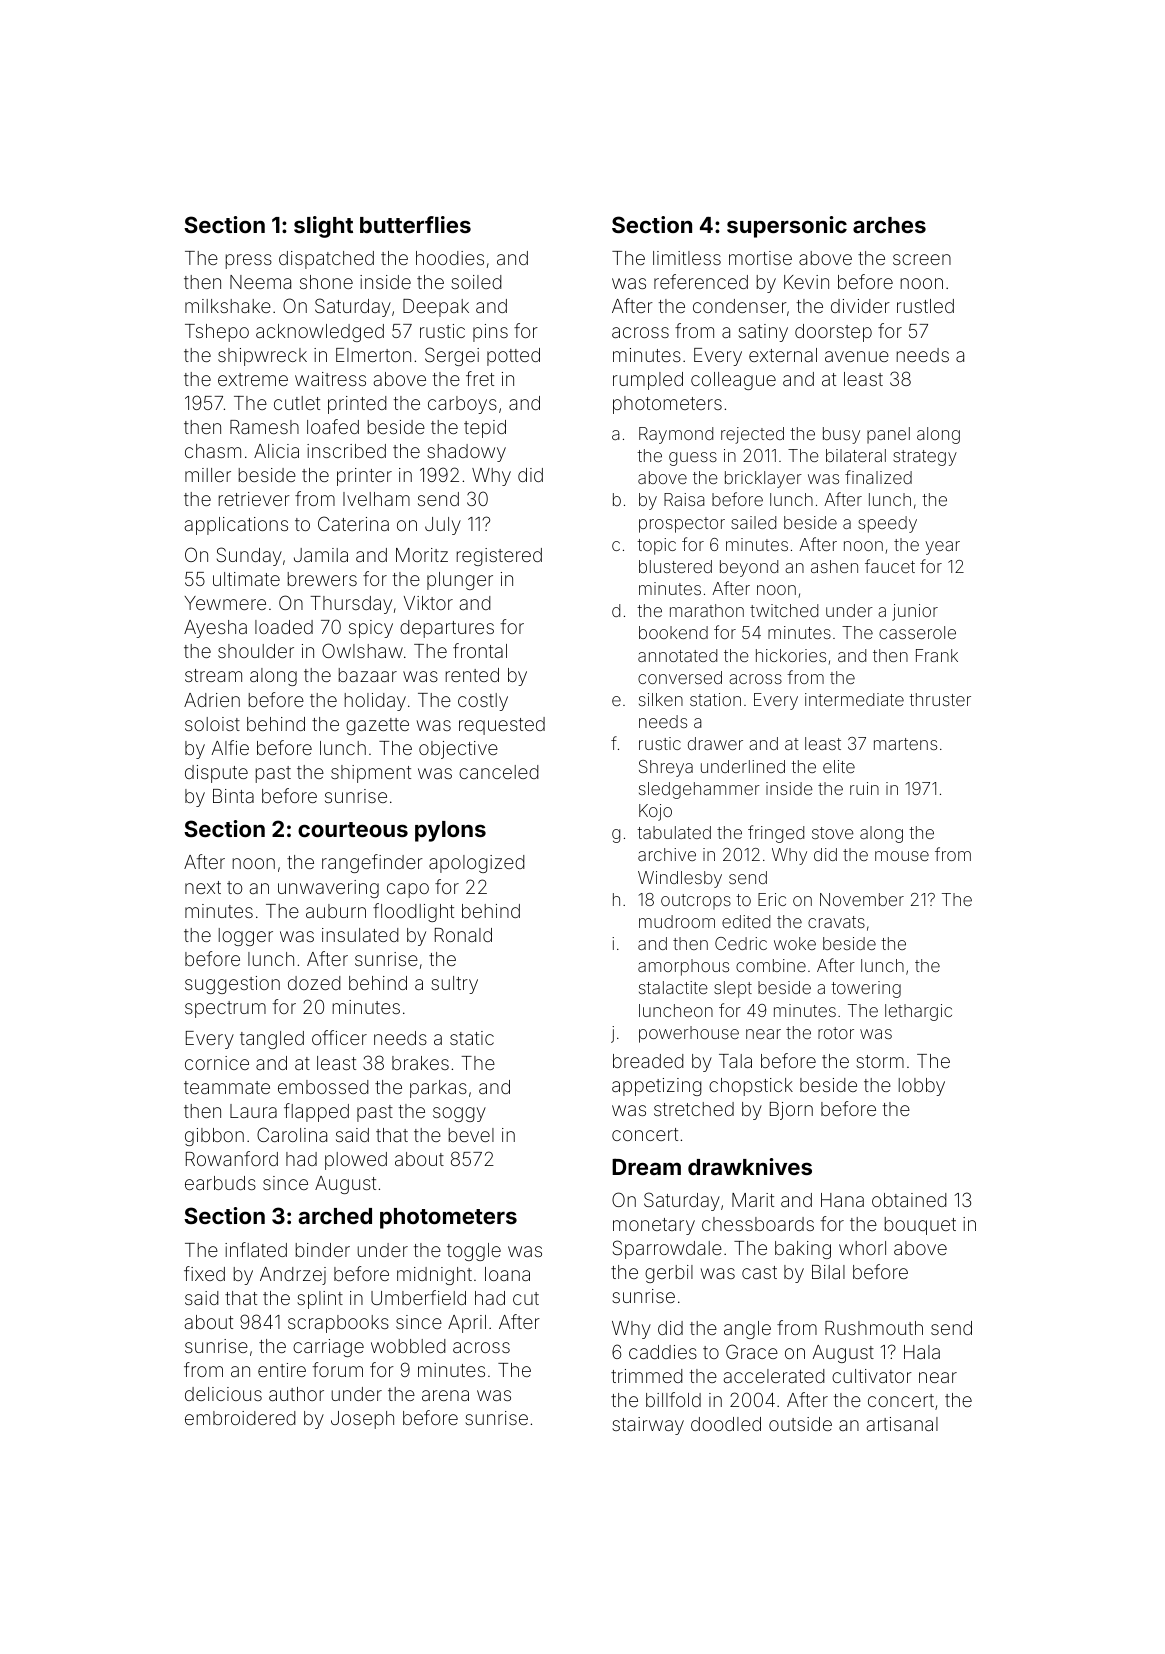  I want to click on avenue, so click(857, 356).
